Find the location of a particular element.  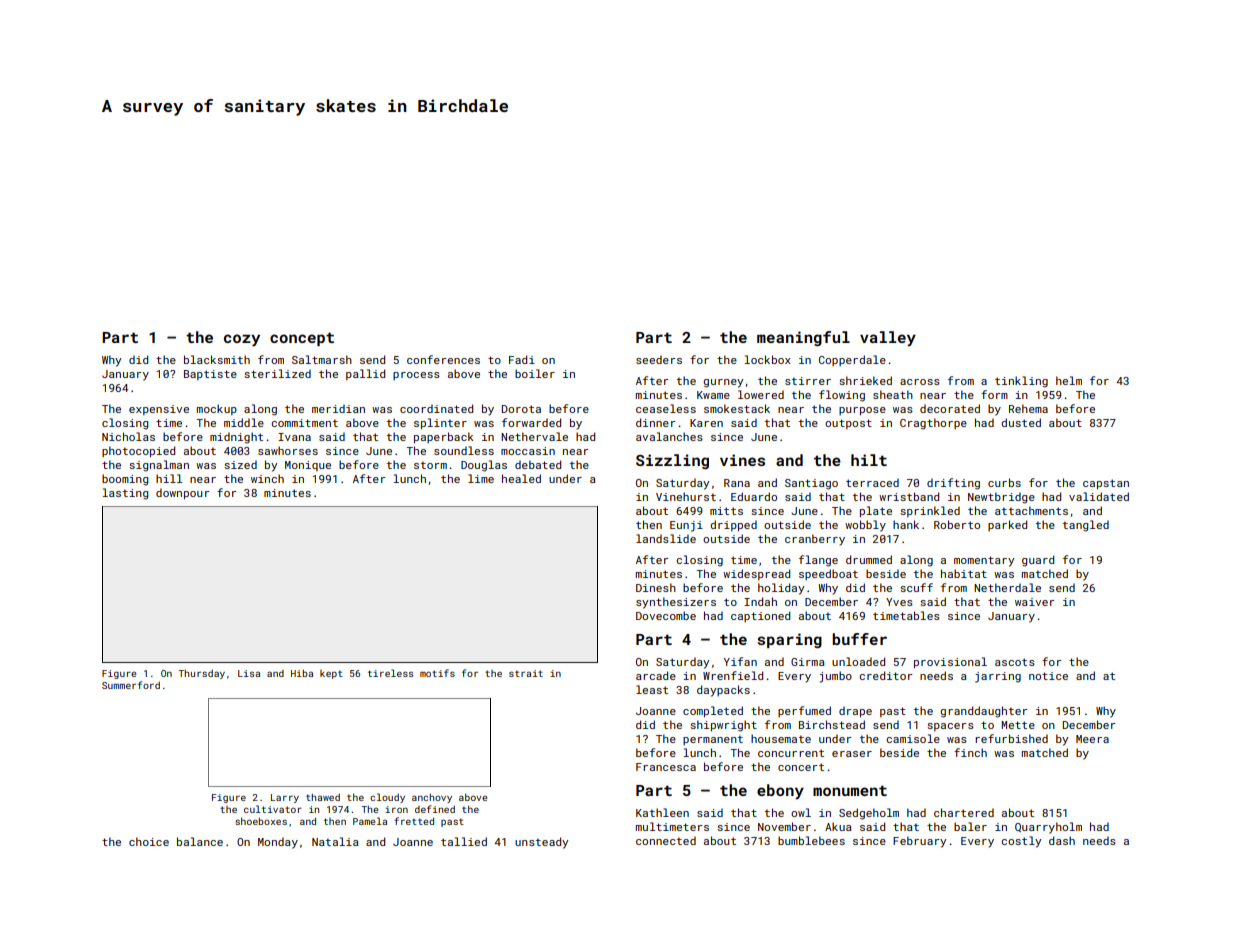

unsteady is located at coordinates (541, 843).
